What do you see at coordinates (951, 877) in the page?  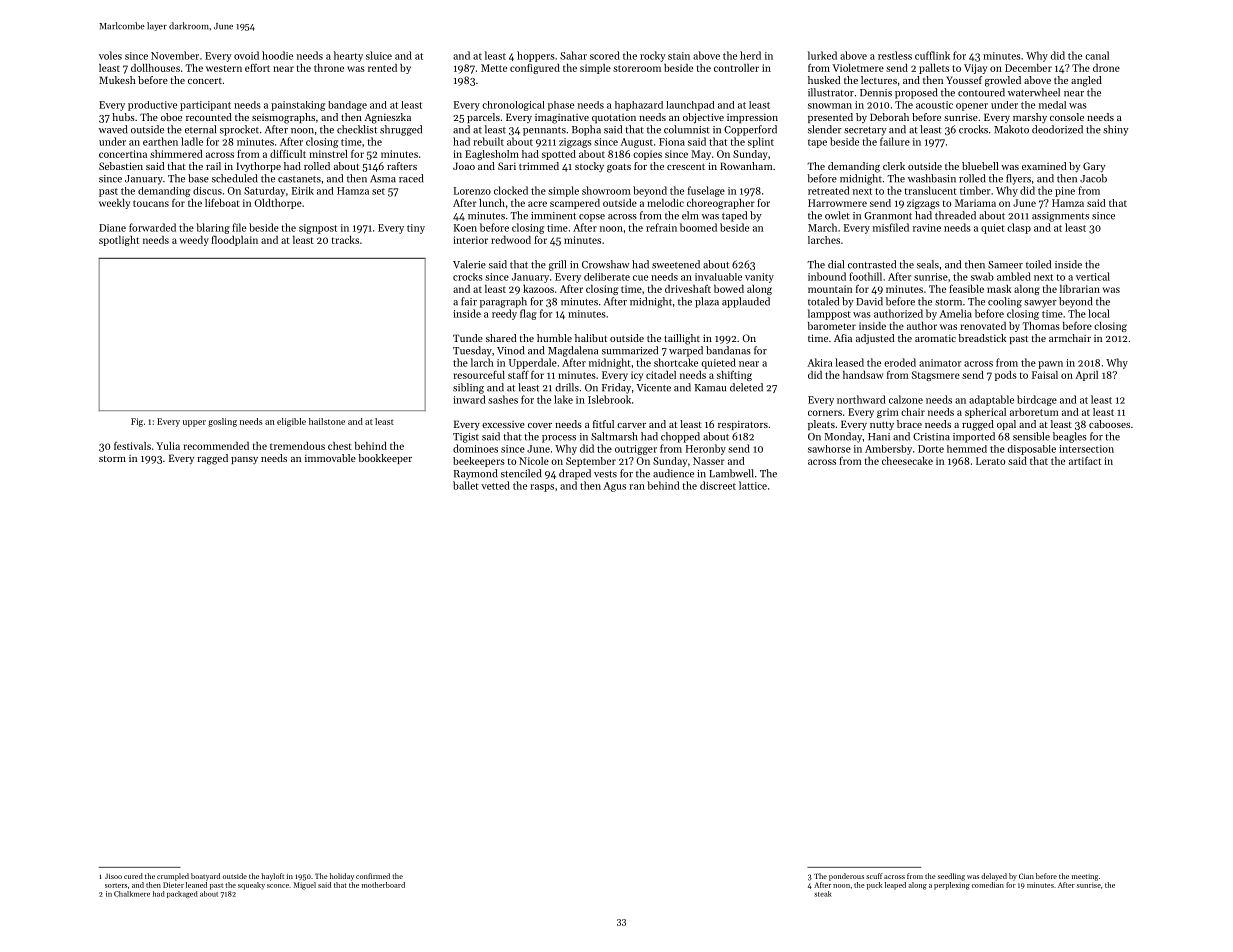 I see `seedling` at bounding box center [951, 877].
